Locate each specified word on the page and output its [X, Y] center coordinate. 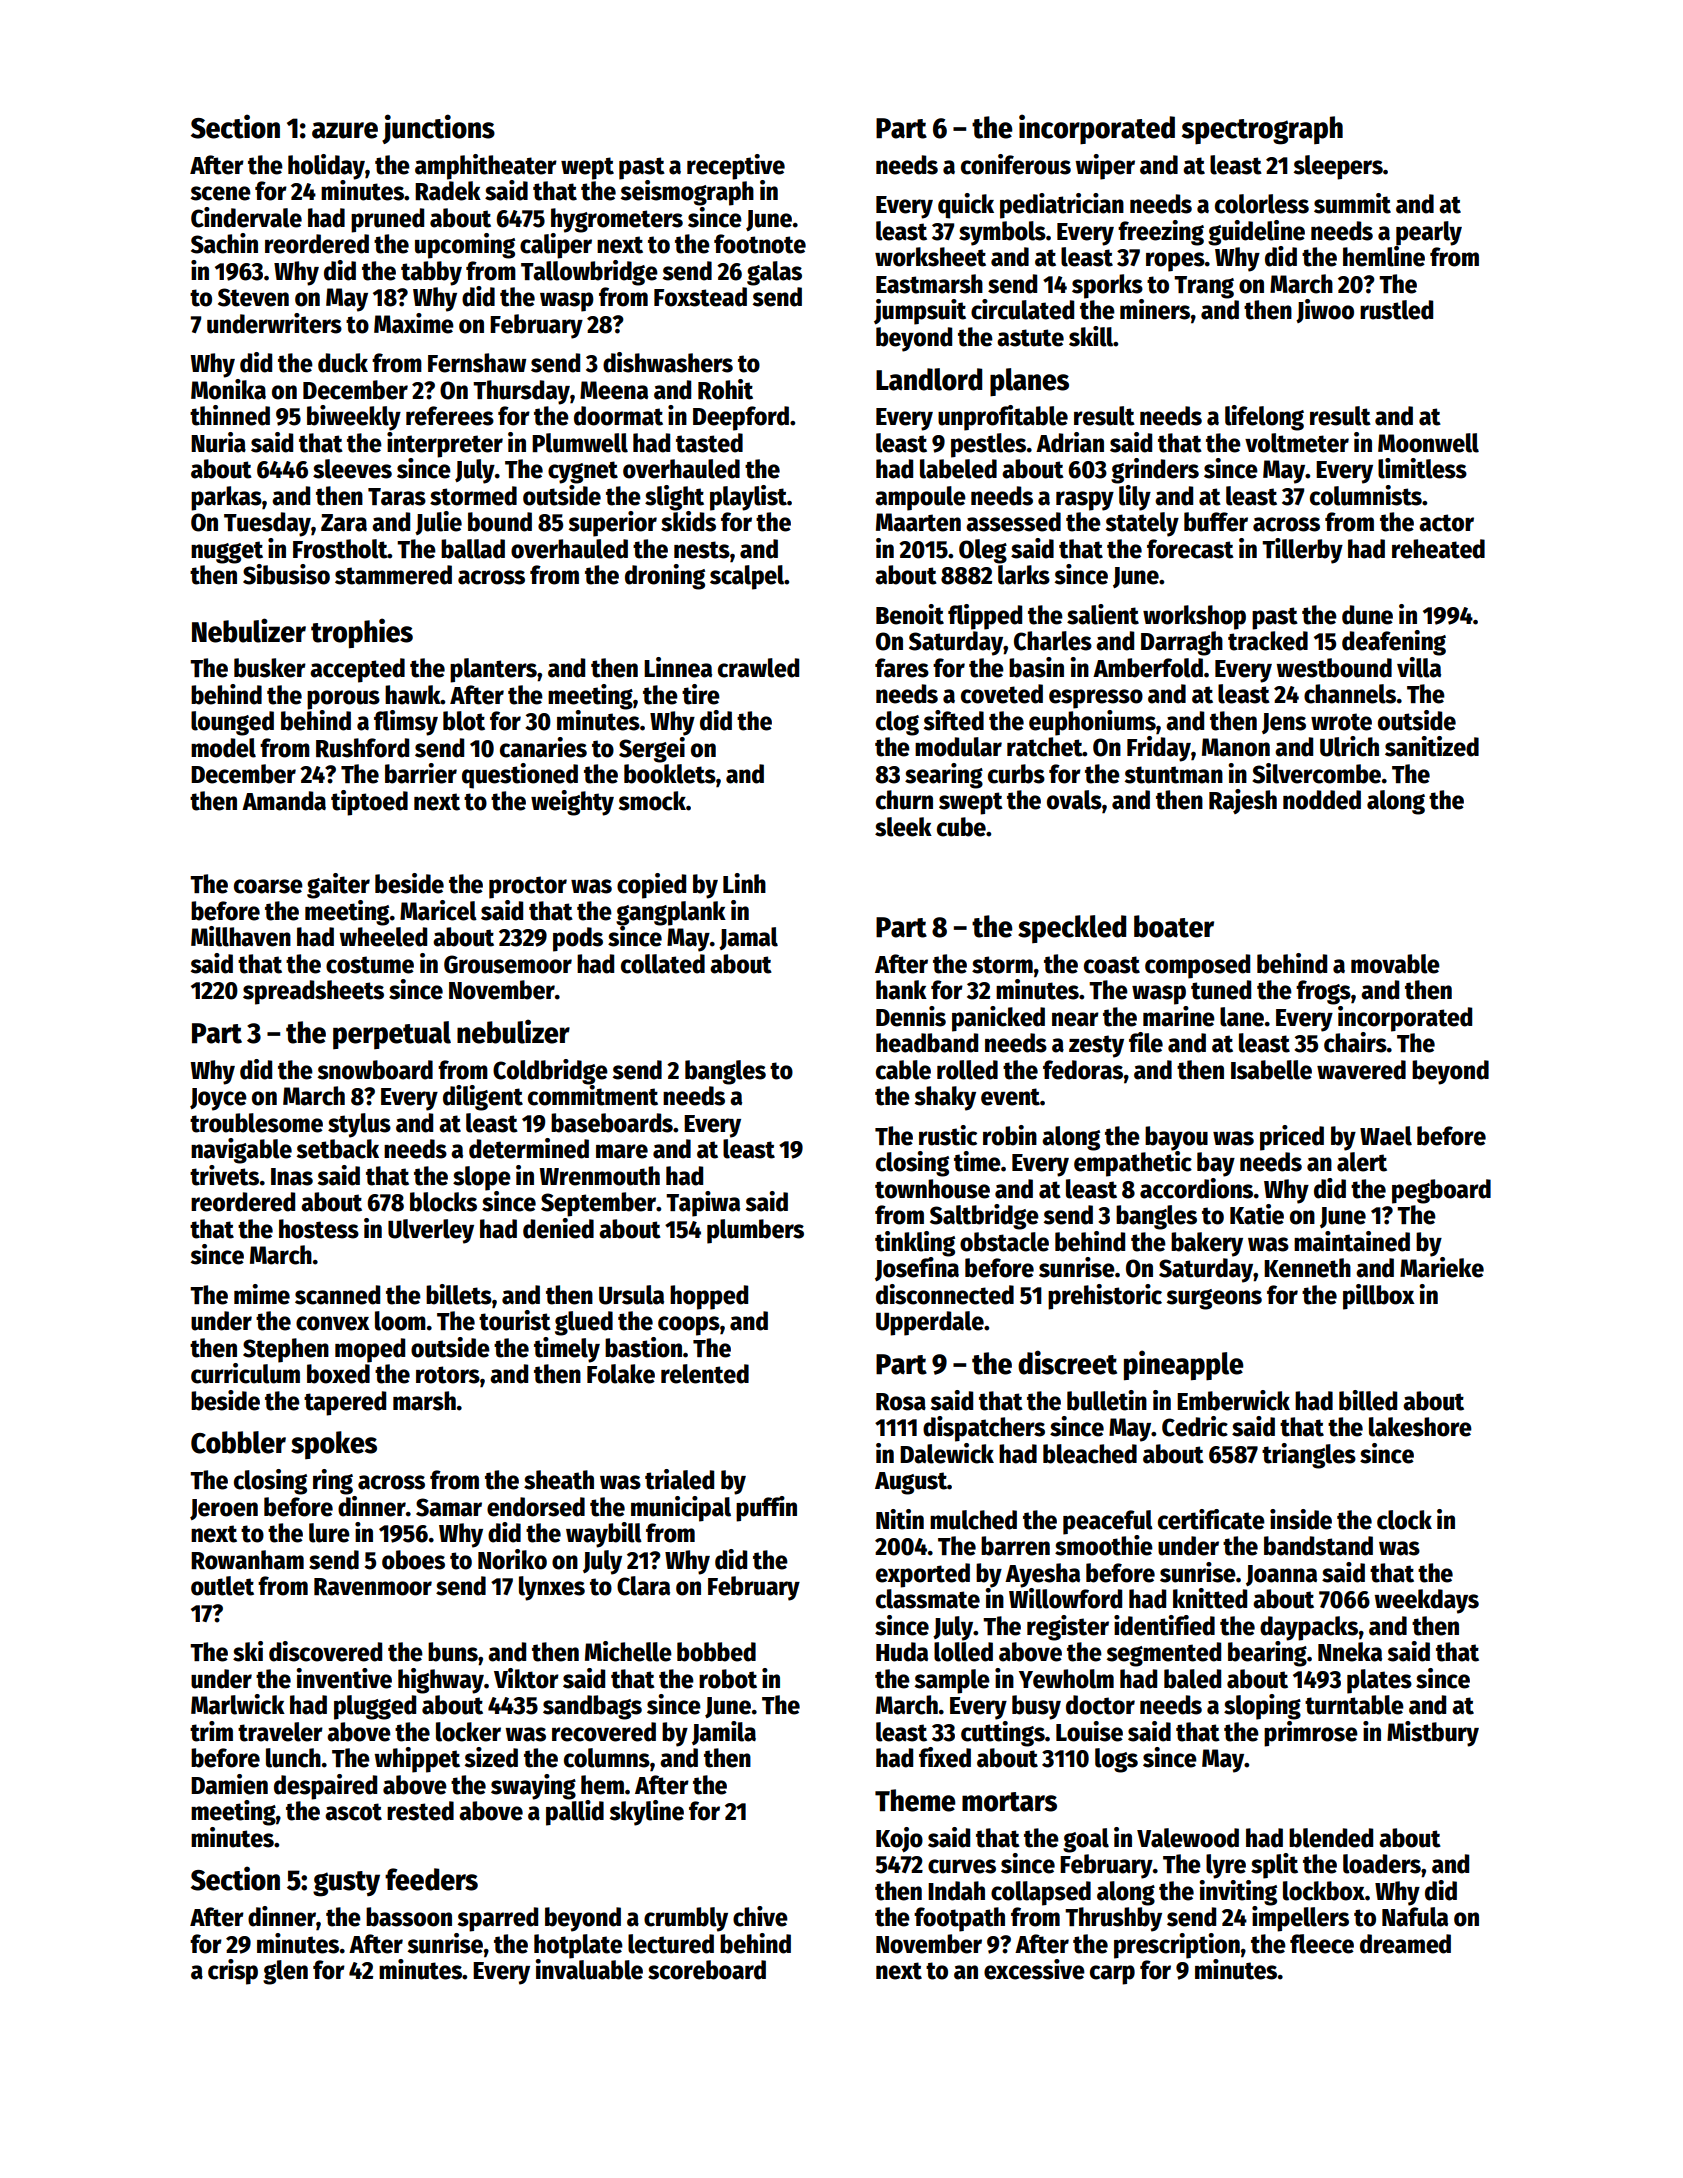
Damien [229, 1784]
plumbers [755, 1231]
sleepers [1338, 167]
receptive [736, 167]
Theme [915, 1800]
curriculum [245, 1373]
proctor [528, 887]
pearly [1429, 233]
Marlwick [238, 1704]
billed [1368, 1400]
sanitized [1432, 746]
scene [221, 193]
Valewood [1188, 1838]
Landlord [929, 379]
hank [901, 990]
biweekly [354, 418]
